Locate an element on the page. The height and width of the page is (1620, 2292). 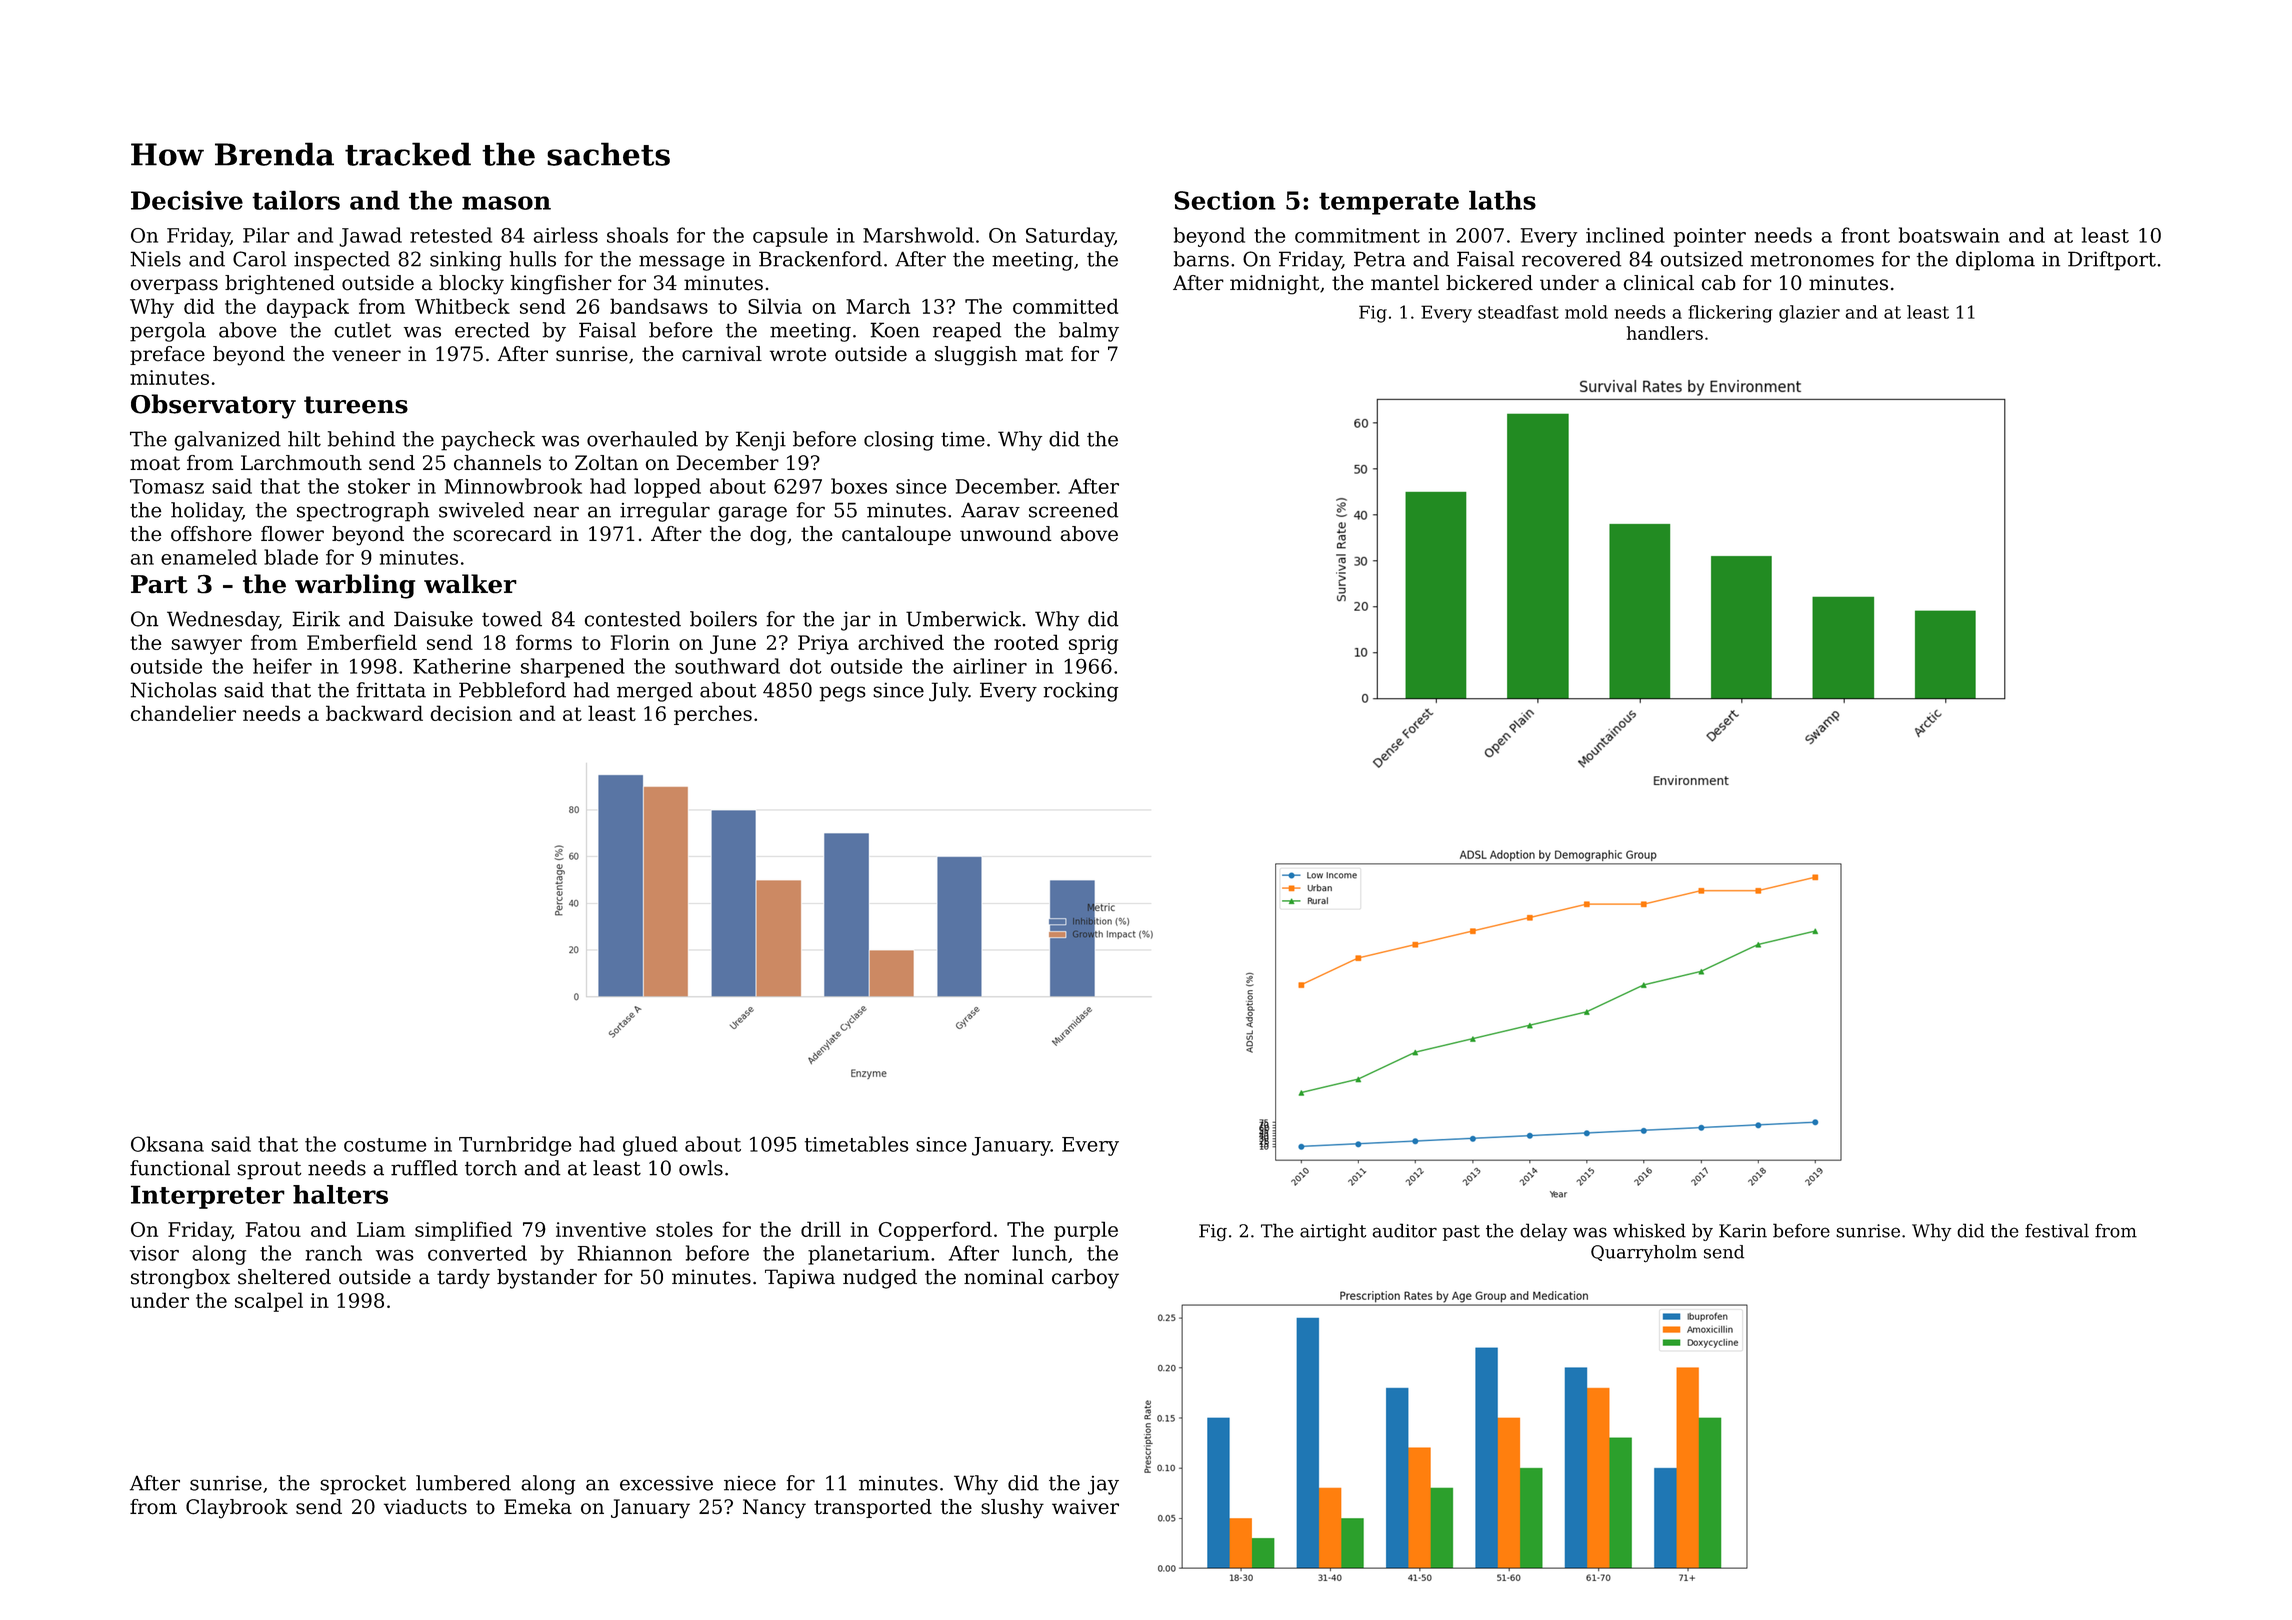
rocking is located at coordinates (1081, 692).
